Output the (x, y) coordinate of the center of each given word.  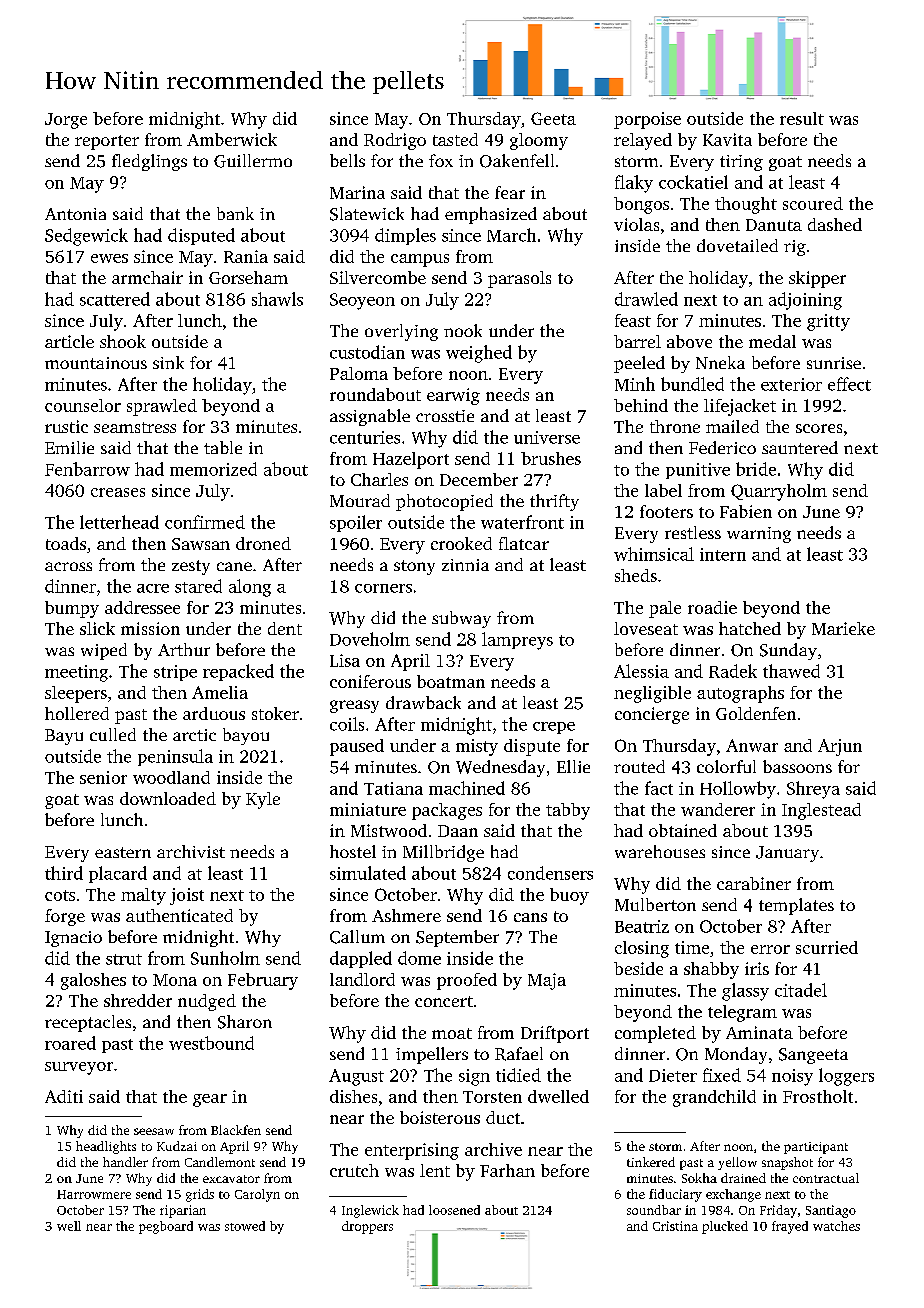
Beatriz (642, 926)
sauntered (800, 447)
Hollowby (738, 790)
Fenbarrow (87, 469)
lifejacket (740, 407)
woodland (171, 777)
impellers (432, 1055)
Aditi (64, 1096)
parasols (519, 279)
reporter (107, 142)
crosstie (445, 416)
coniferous (370, 681)
